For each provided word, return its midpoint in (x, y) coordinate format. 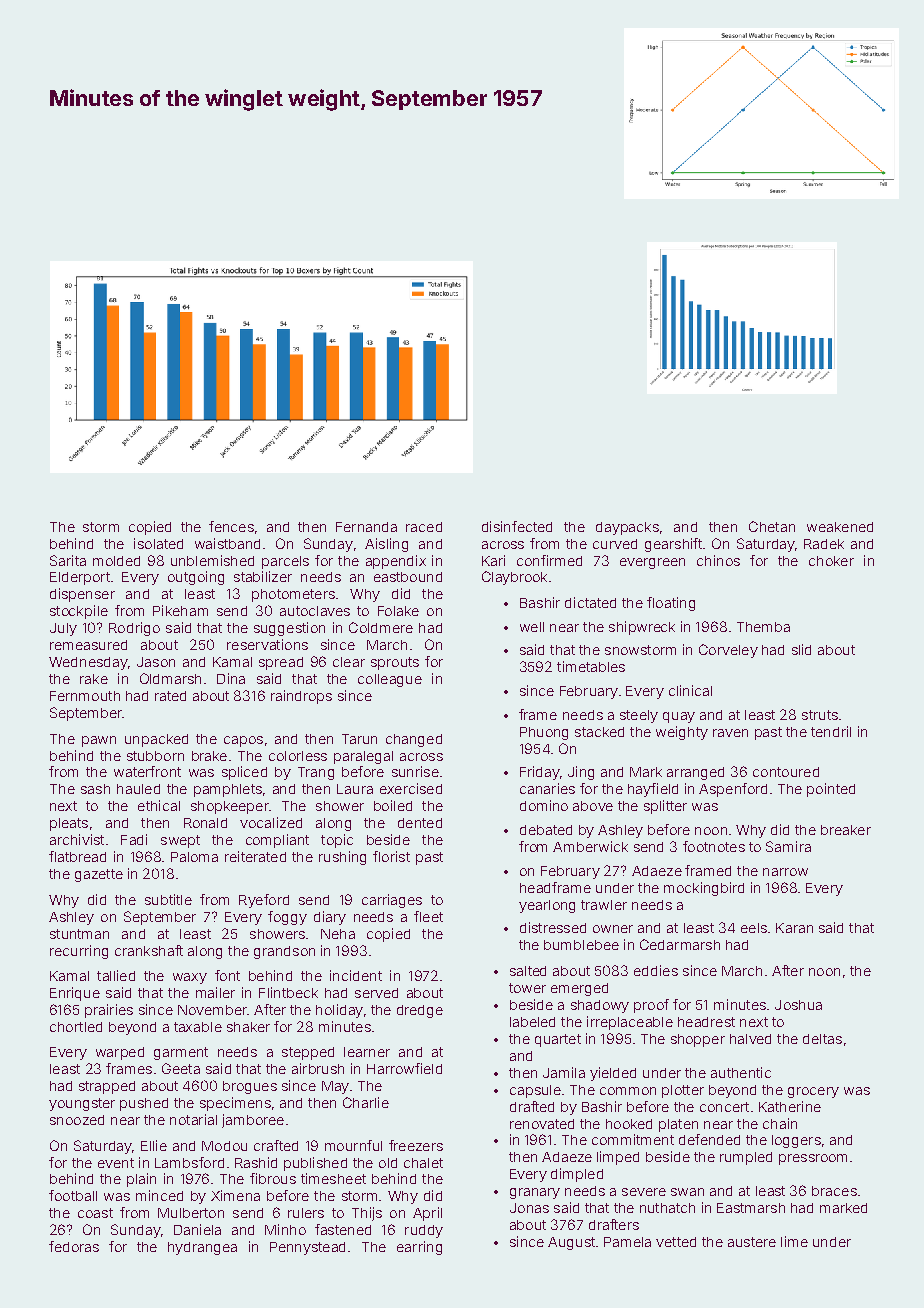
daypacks (627, 528)
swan (687, 1192)
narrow (785, 872)
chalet (423, 1163)
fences (231, 526)
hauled (138, 789)
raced (424, 527)
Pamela (627, 1242)
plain (141, 1180)
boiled (393, 805)
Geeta (181, 1068)
